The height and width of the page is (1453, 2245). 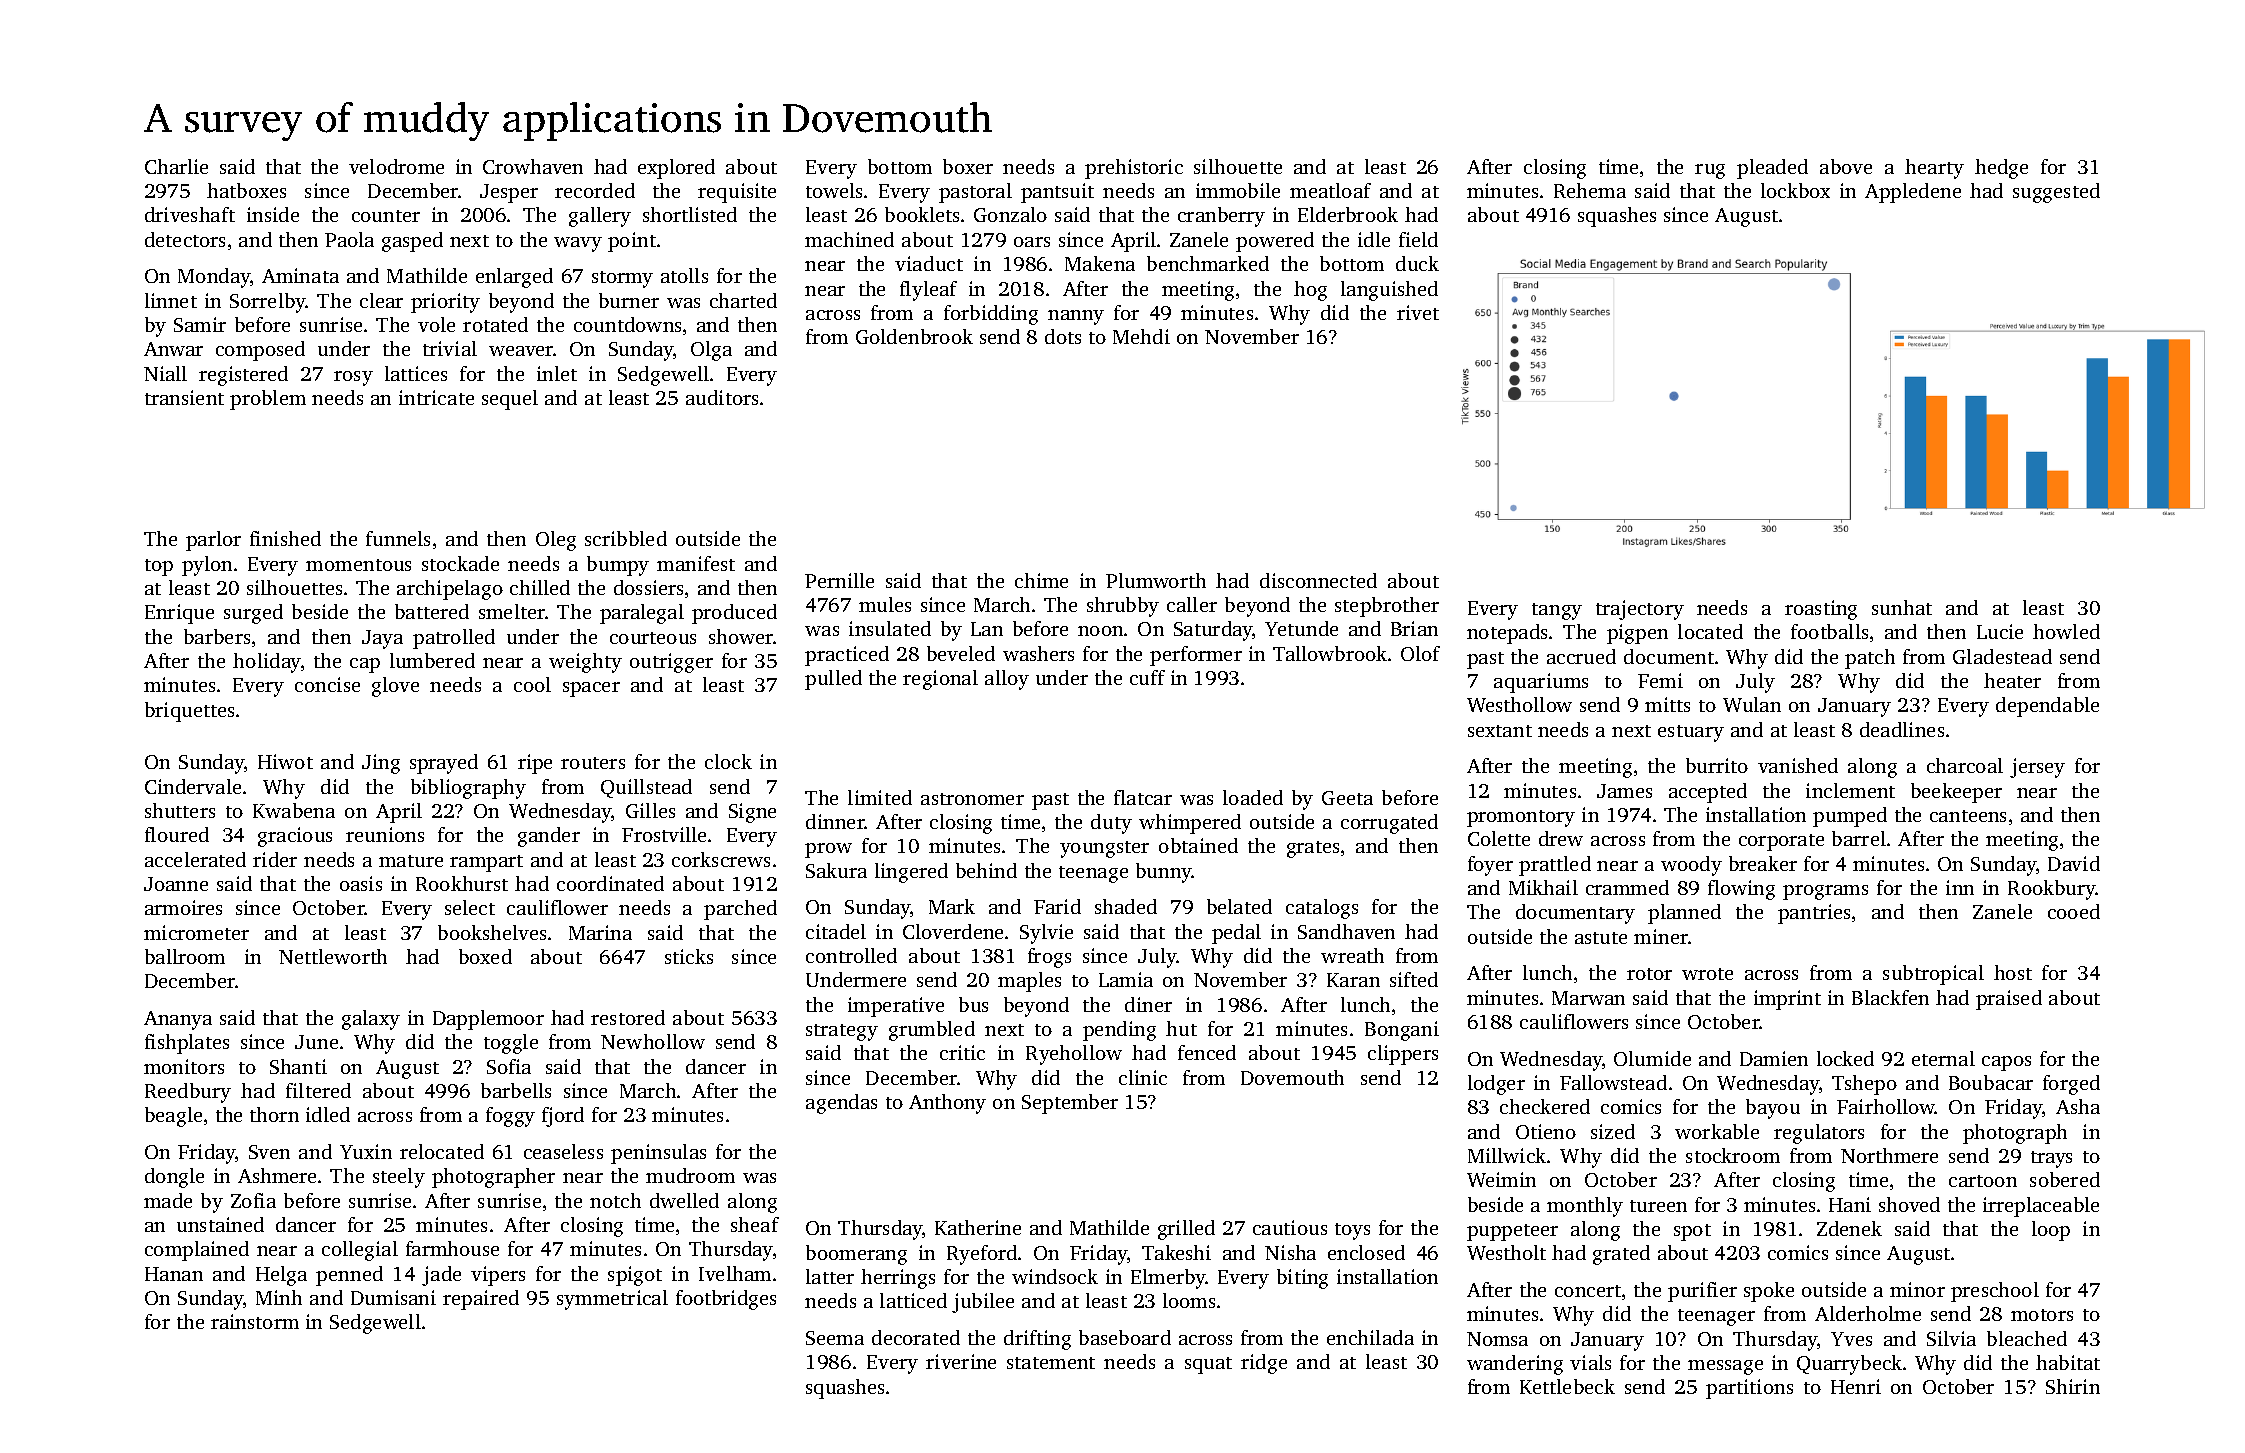 What do you see at coordinates (1143, 1077) in the page?
I see `clinic` at bounding box center [1143, 1077].
